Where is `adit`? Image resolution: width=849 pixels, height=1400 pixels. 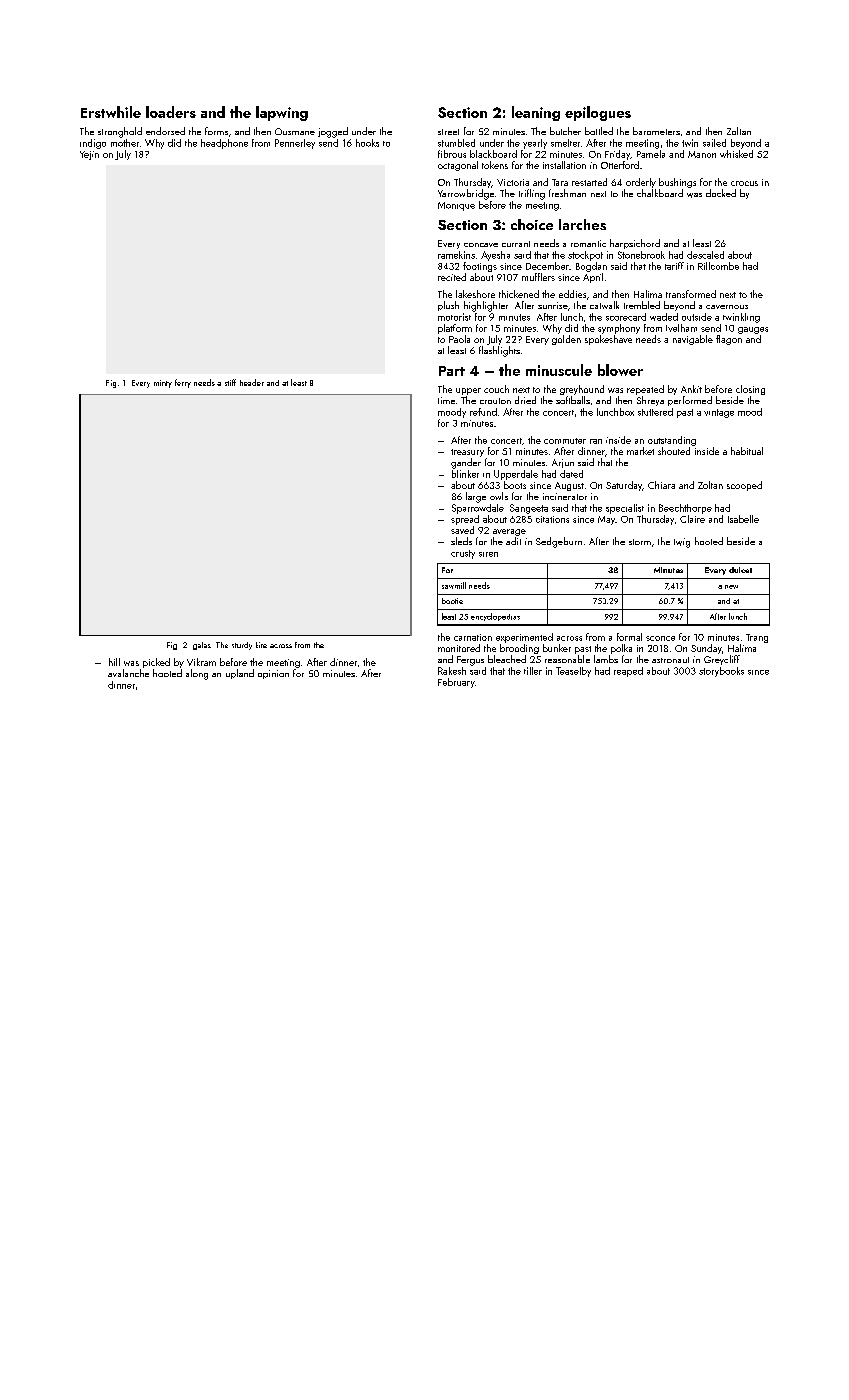 adit is located at coordinates (513, 541).
